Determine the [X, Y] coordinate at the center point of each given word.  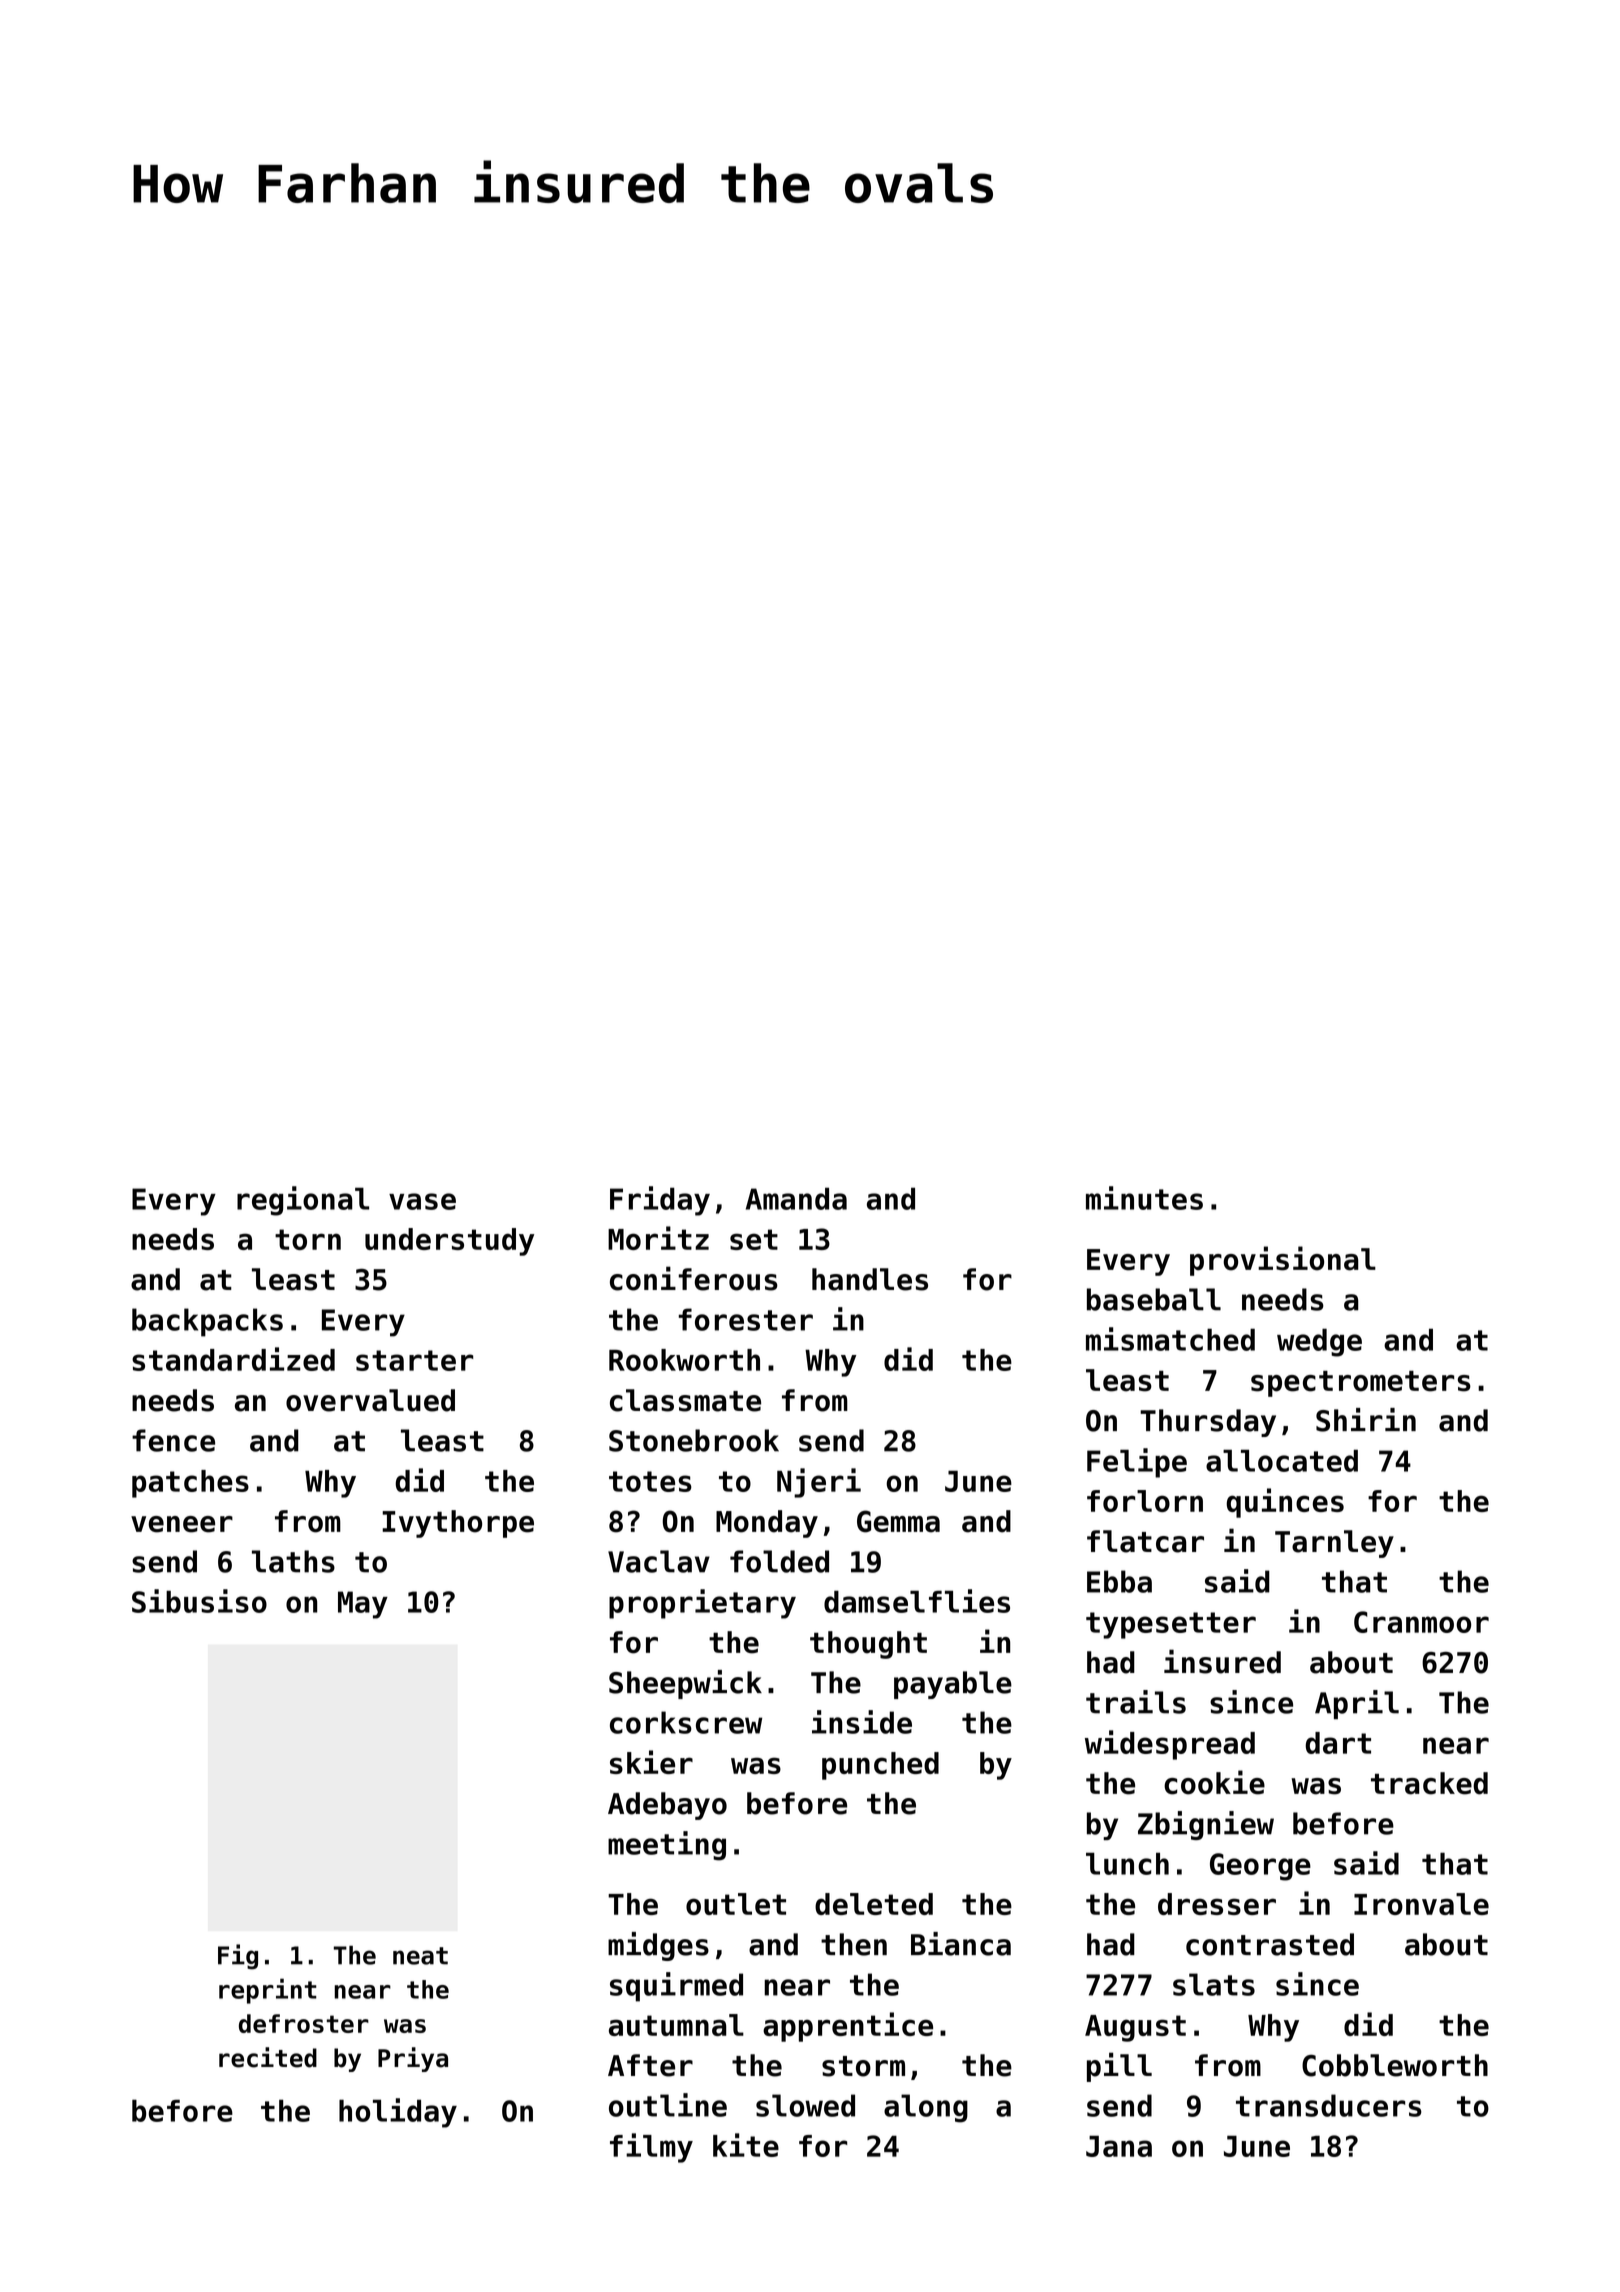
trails [1136, 1702]
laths [293, 1561]
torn [308, 1239]
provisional [1283, 1261]
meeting [667, 1846]
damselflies [917, 1601]
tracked [1429, 1783]
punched [880, 1766]
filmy [651, 2148]
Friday [660, 1201]
